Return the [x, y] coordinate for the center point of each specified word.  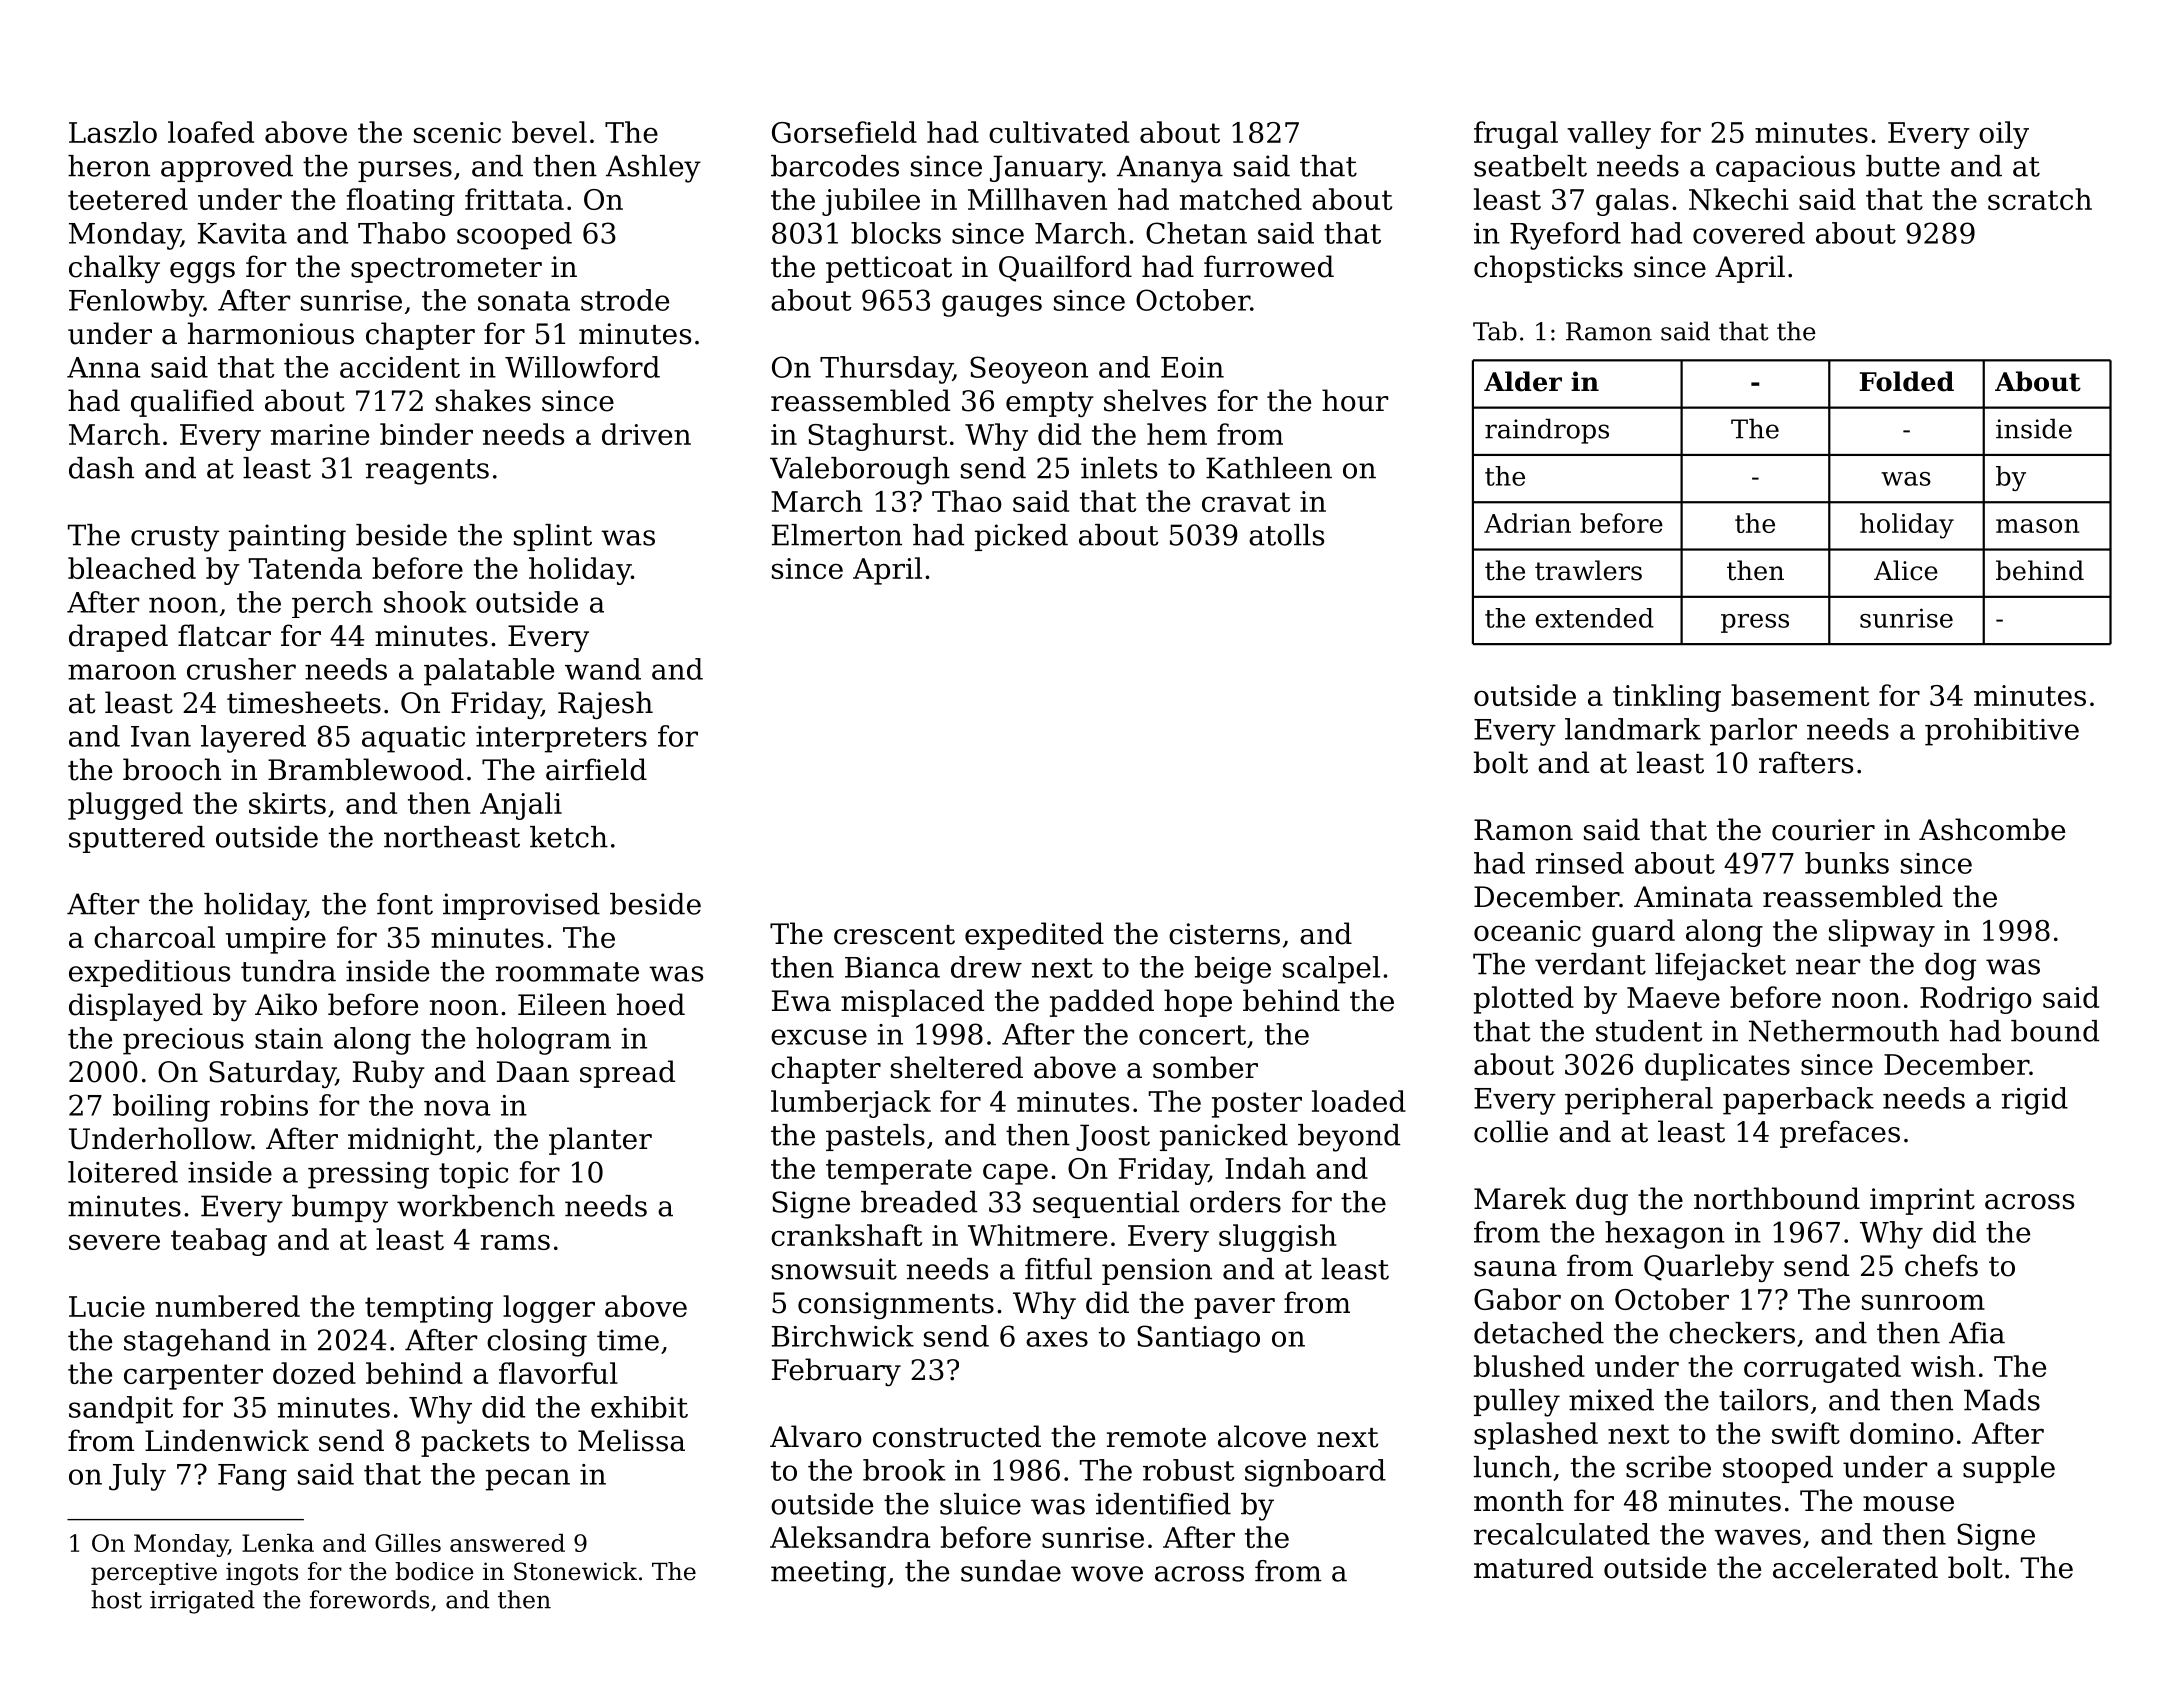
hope [1198, 1003]
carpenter [193, 1377]
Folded [1906, 381]
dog [1950, 967]
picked [1021, 537]
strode [625, 300]
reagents [427, 472]
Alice [1906, 570]
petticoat [889, 269]
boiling [161, 1108]
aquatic [413, 739]
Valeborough [860, 471]
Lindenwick [227, 1440]
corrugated [1822, 1369]
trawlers [1588, 570]
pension [1157, 1271]
